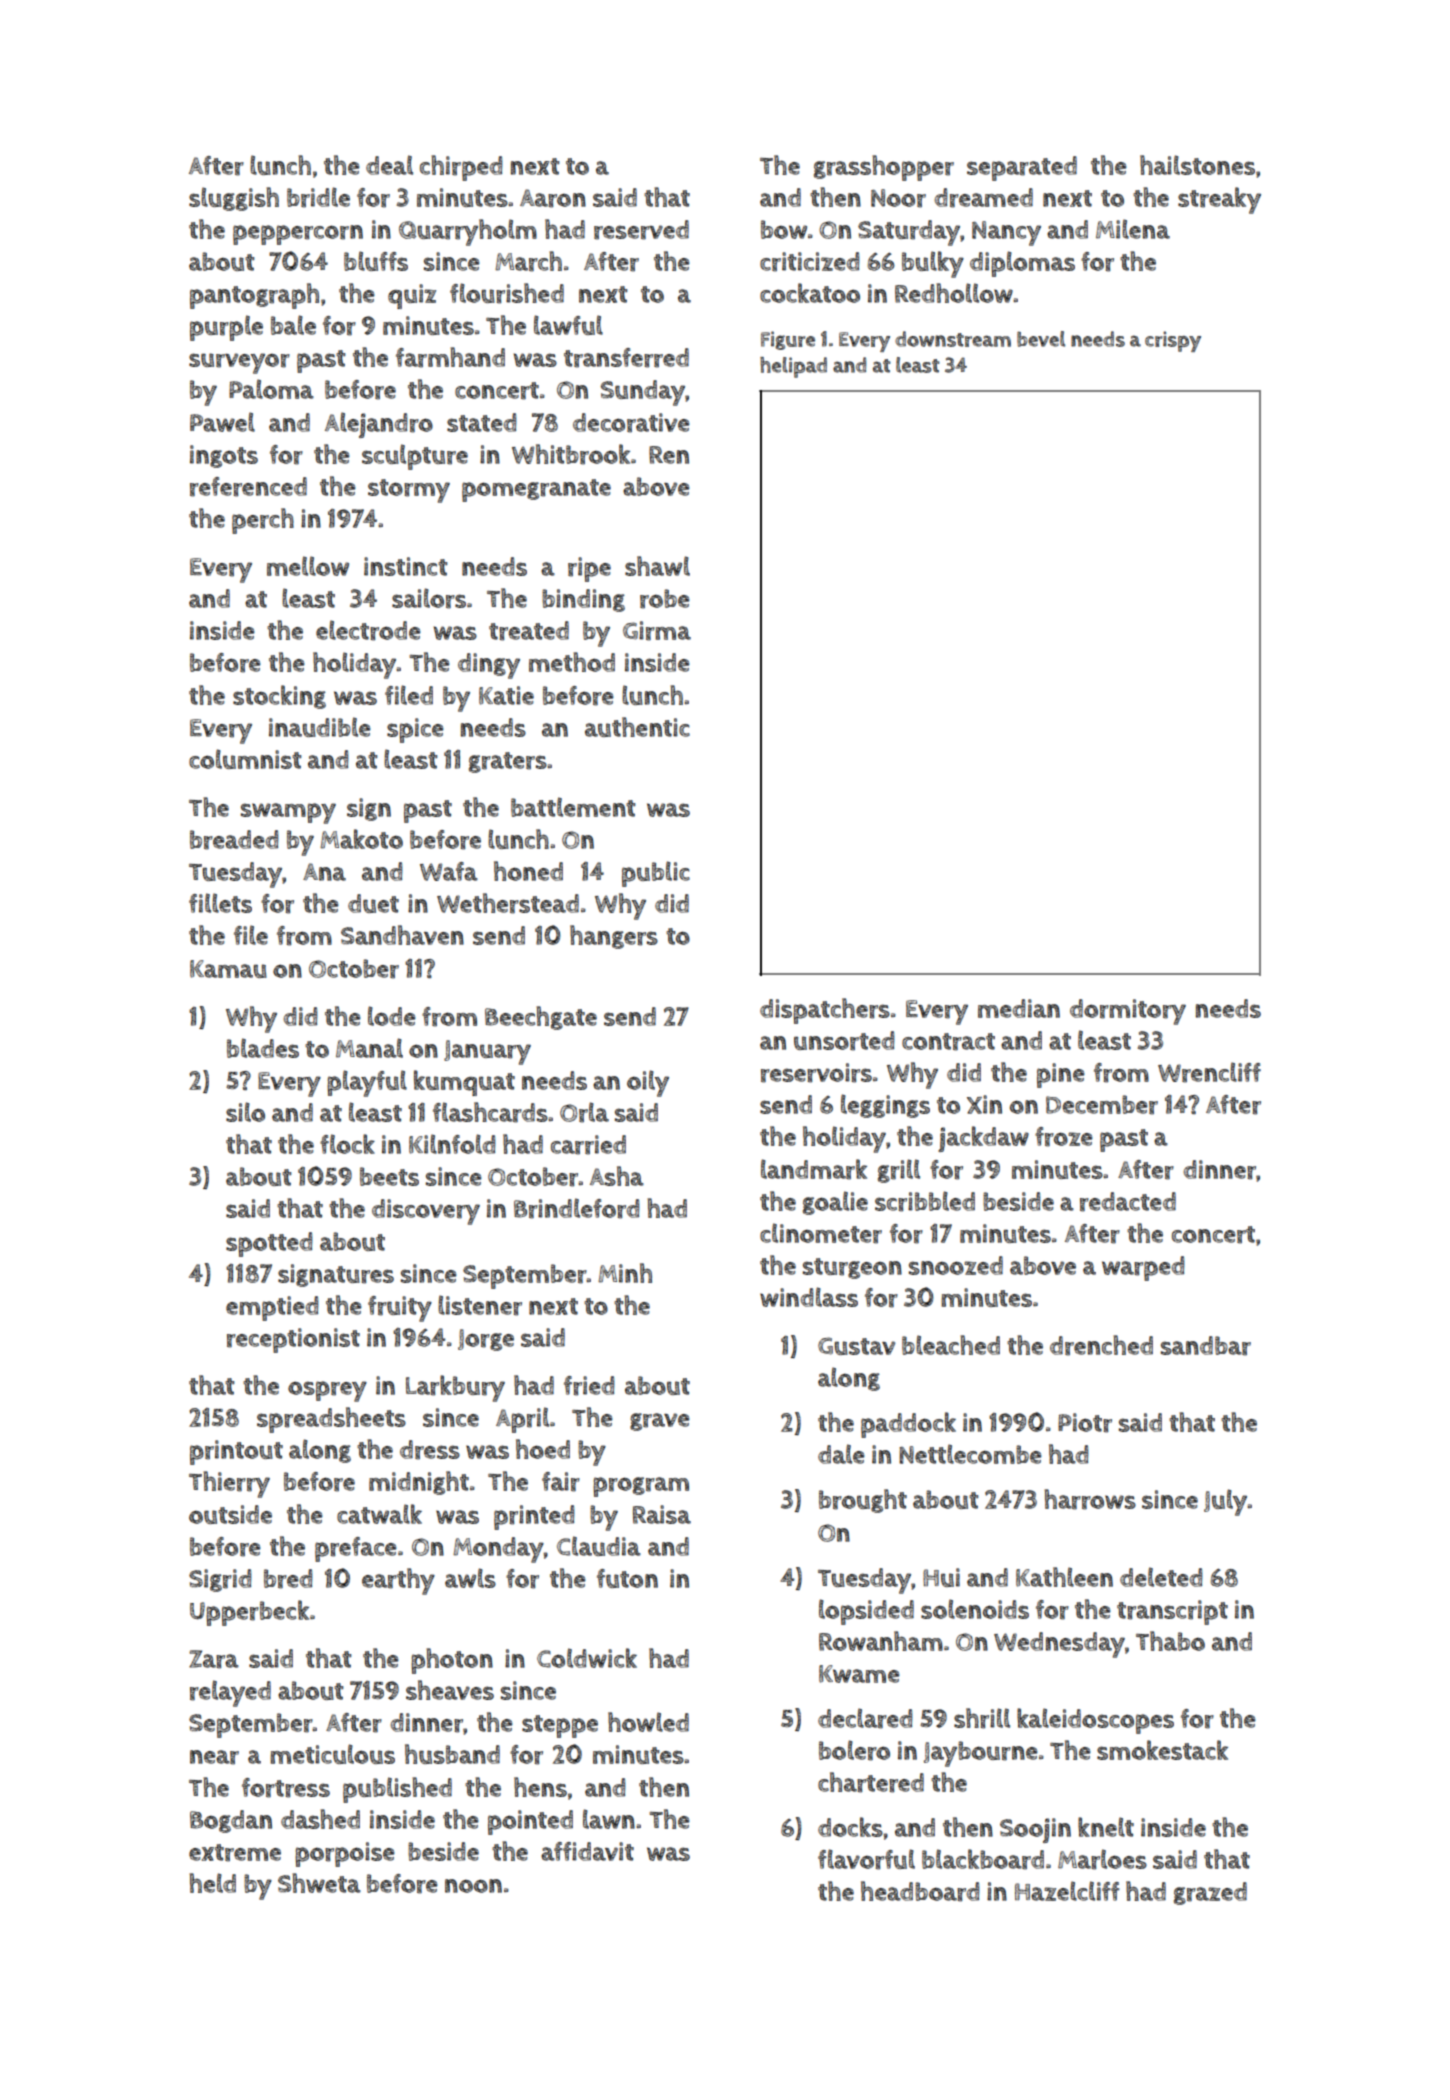 The width and height of the screenshot is (1450, 2100). I want to click on noon, so click(473, 1886).
